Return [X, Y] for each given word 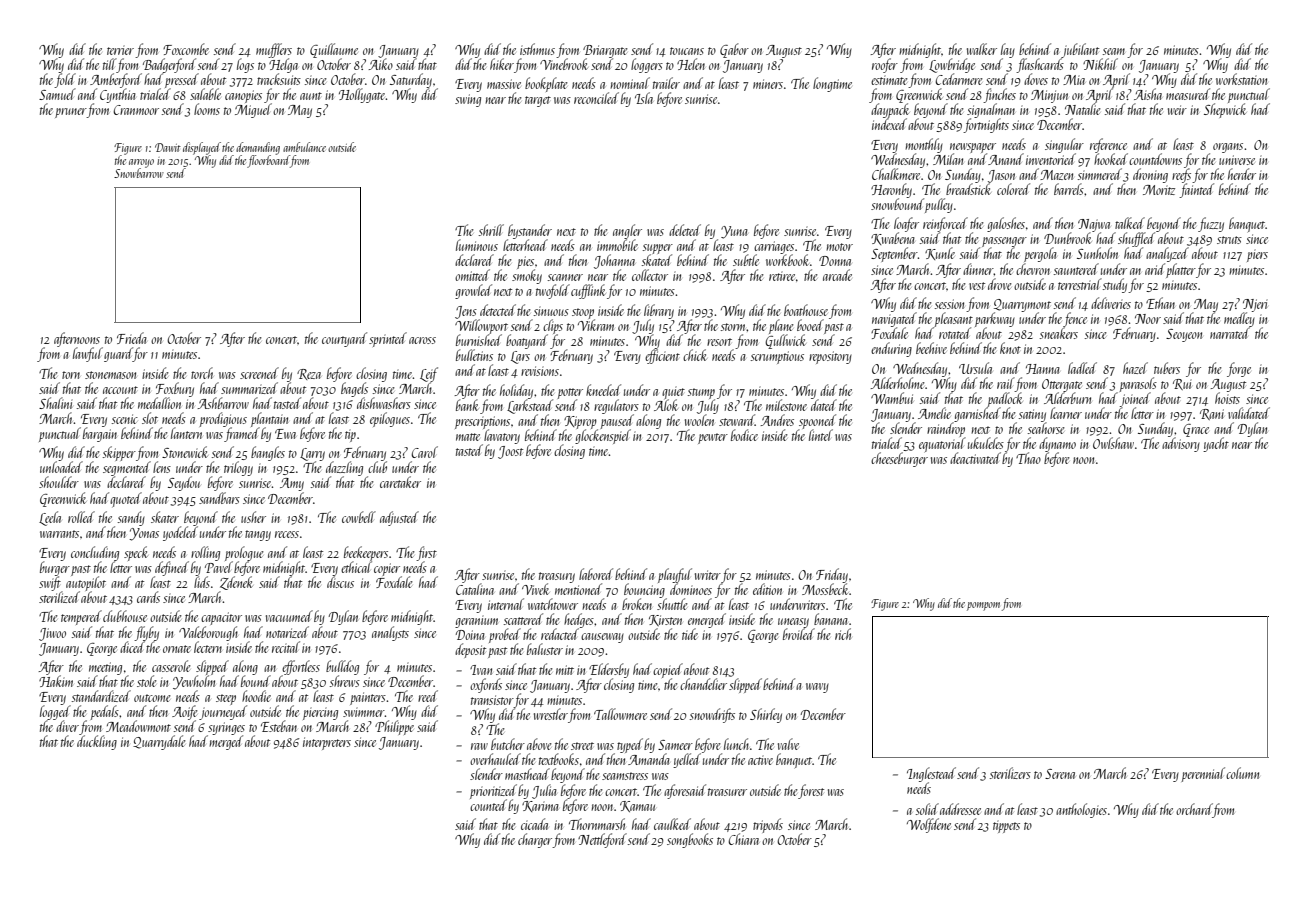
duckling [97, 743]
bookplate [546, 84]
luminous [477, 245]
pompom [983, 606]
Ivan [481, 670]
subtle [746, 260]
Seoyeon [1184, 335]
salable [205, 94]
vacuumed [289, 616]
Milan [948, 159]
